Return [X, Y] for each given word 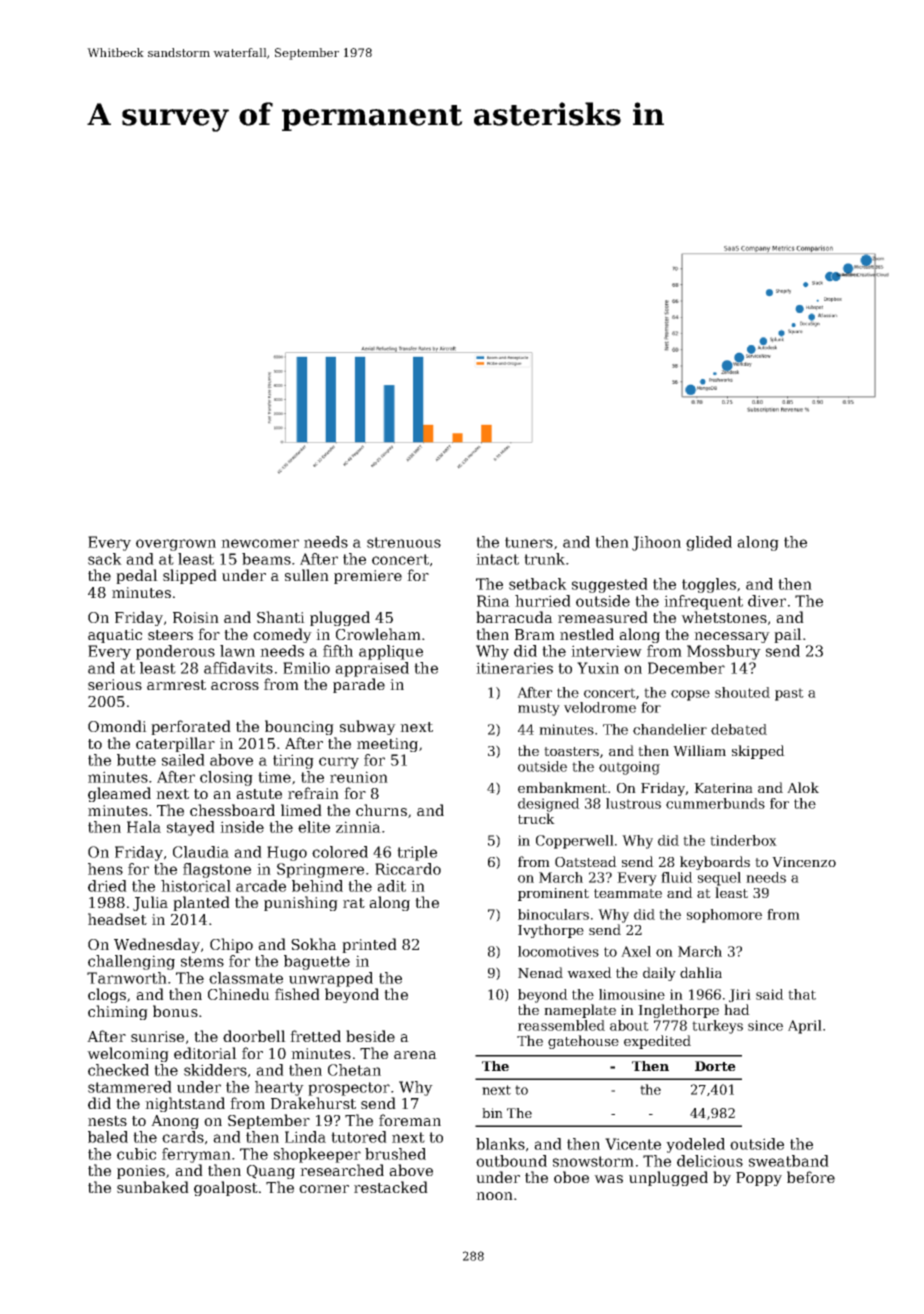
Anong [175, 1122]
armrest [176, 685]
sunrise [157, 1036]
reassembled [561, 1025]
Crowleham [378, 634]
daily [659, 974]
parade [359, 685]
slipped [190, 576]
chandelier [670, 729]
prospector [349, 1089]
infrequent [703, 602]
